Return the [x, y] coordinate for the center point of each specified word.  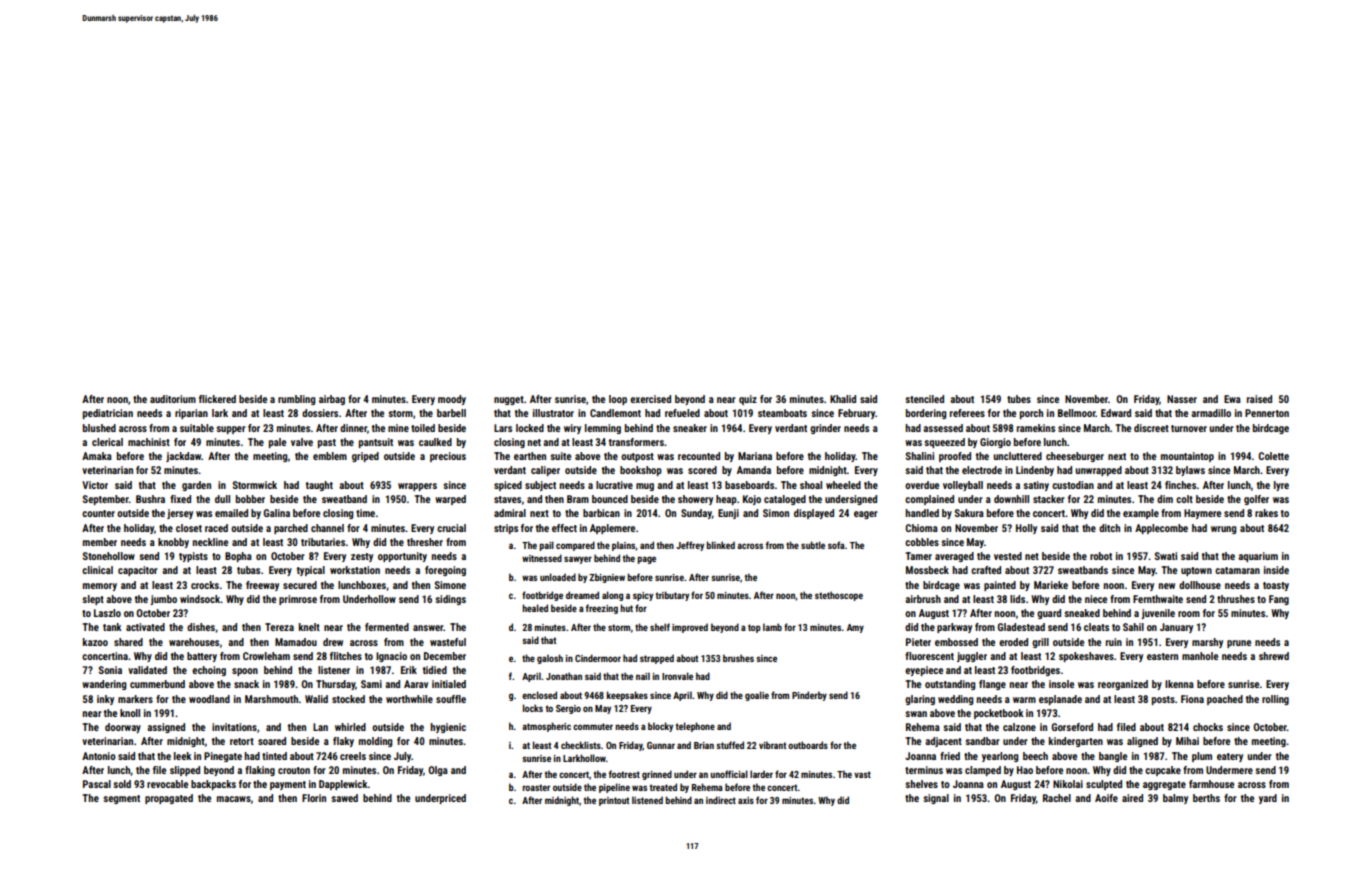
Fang [1279, 600]
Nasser [1182, 399]
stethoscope [839, 596]
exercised [650, 399]
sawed [344, 798]
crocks [205, 585]
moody [452, 400]
